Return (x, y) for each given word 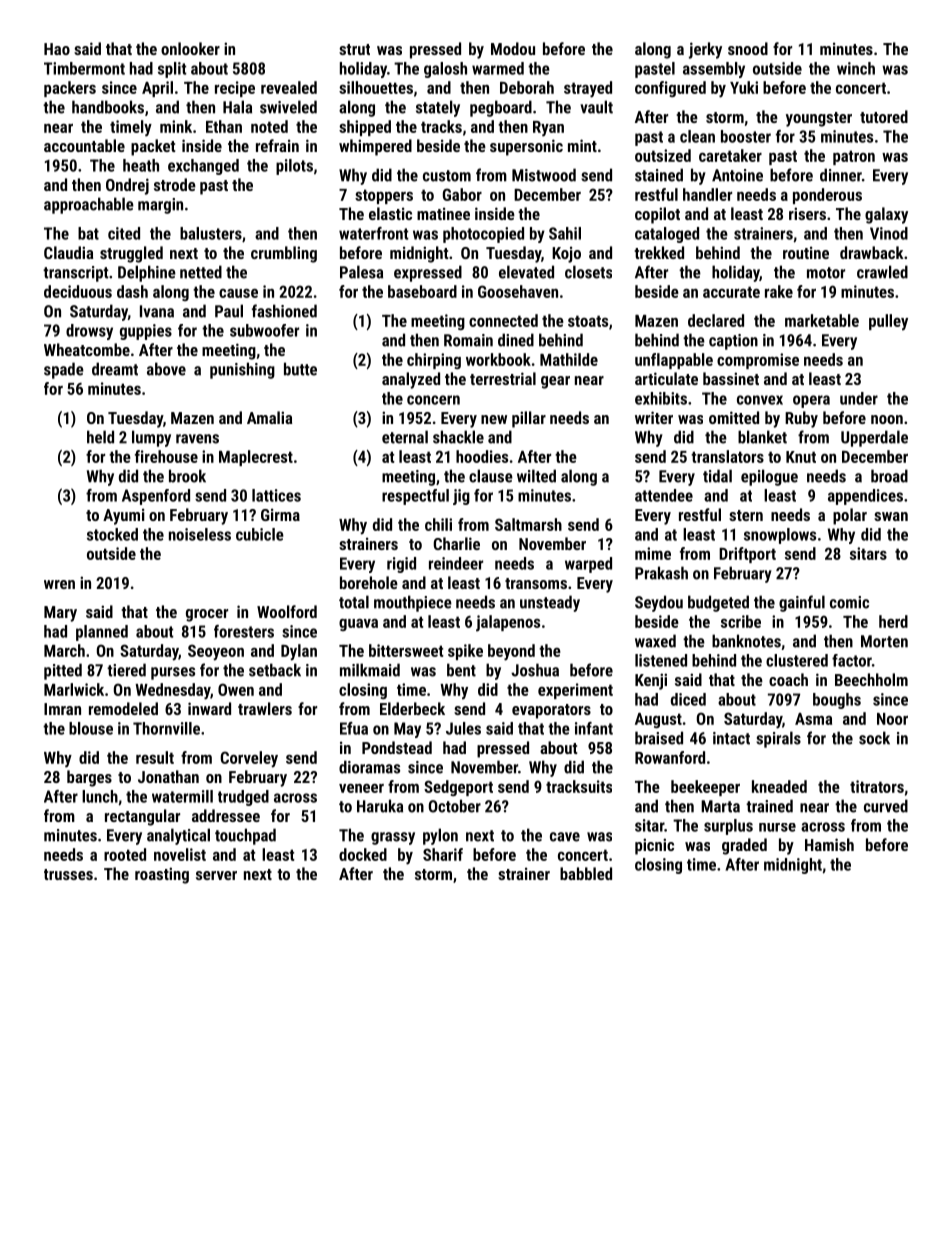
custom (447, 176)
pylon (440, 836)
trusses (68, 874)
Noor (892, 719)
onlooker (190, 48)
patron (854, 157)
